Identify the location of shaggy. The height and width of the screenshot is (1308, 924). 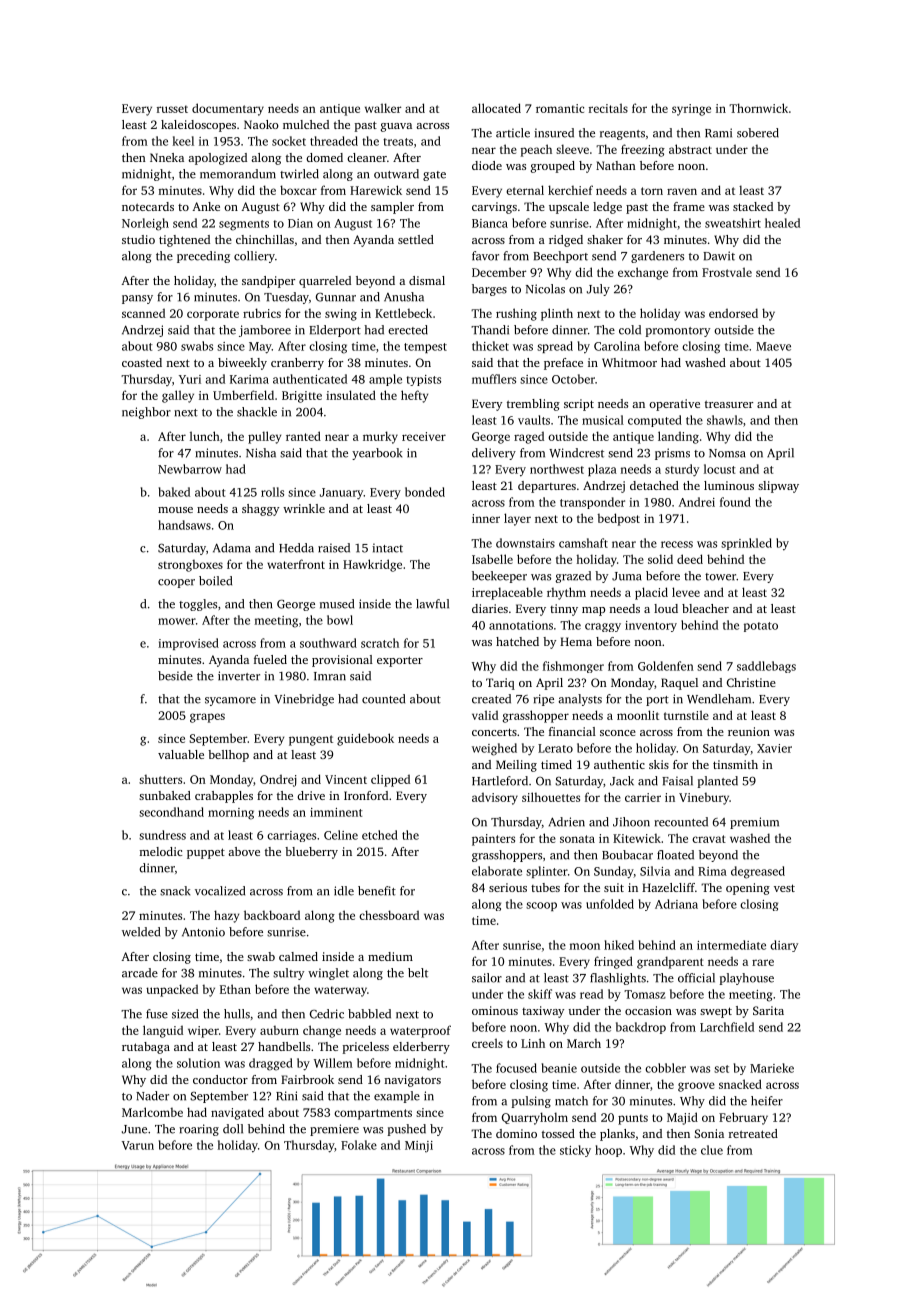
(260, 510).
